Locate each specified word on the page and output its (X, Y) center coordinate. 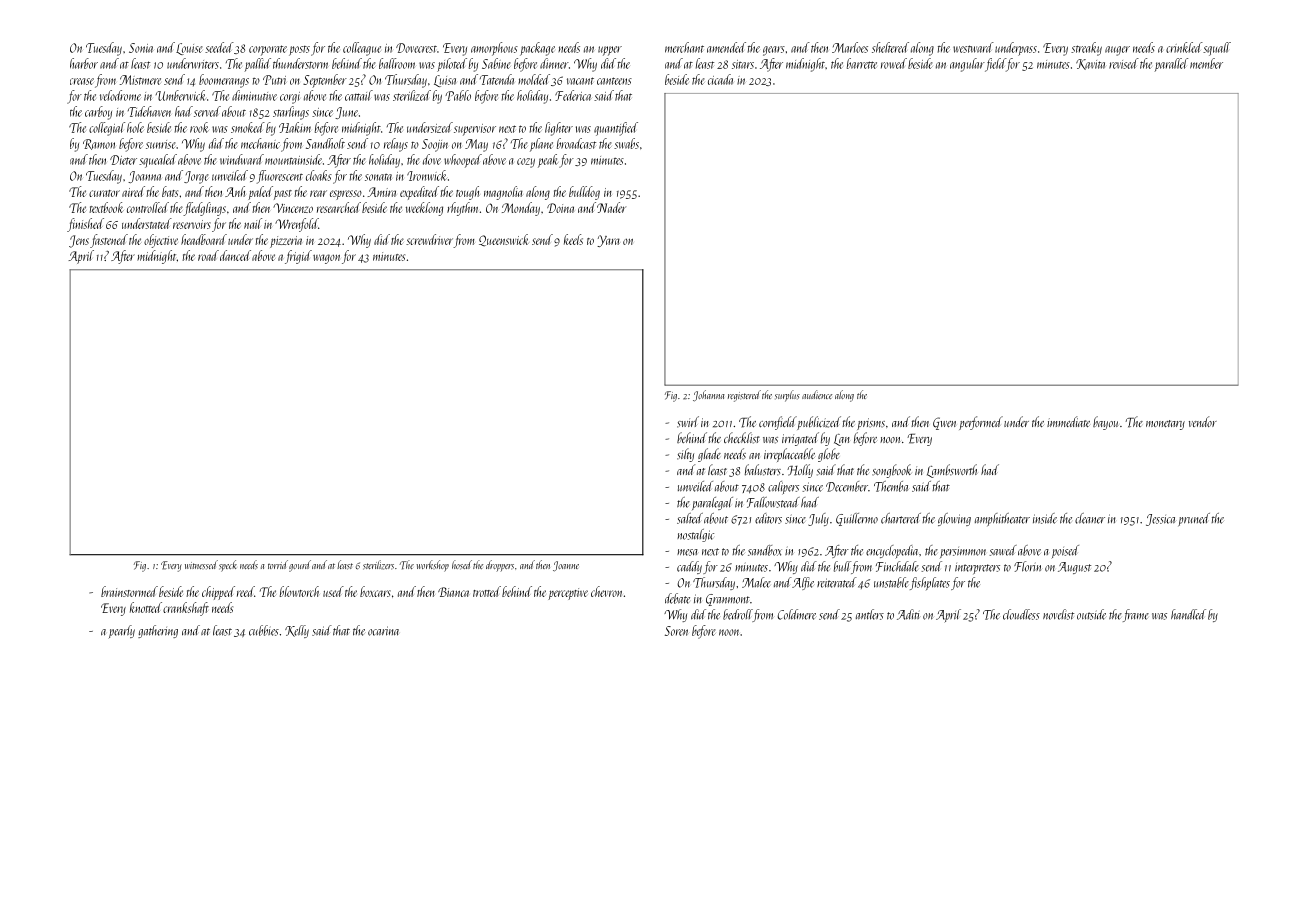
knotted (146, 607)
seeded (219, 47)
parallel (1171, 65)
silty (685, 455)
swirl (688, 422)
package (537, 49)
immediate (1068, 421)
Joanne (566, 566)
